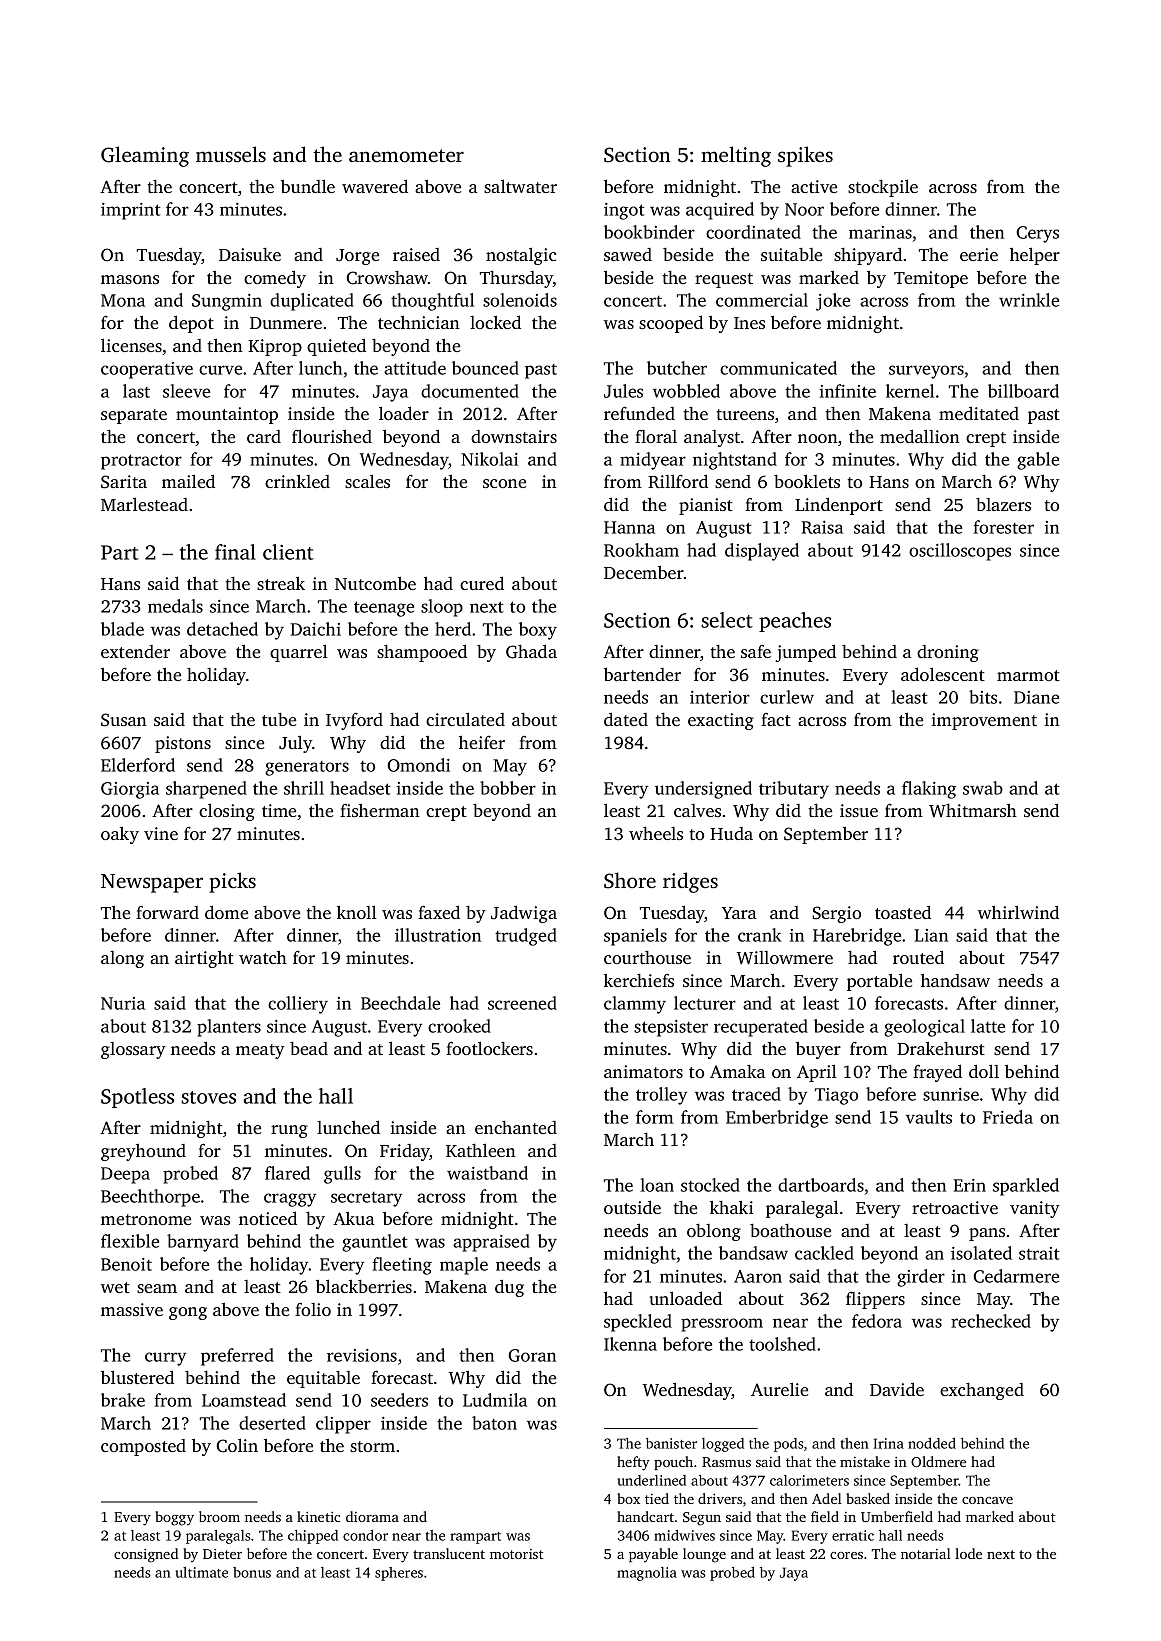 The width and height of the image is (1161, 1641). I want to click on consigned, so click(146, 1555).
